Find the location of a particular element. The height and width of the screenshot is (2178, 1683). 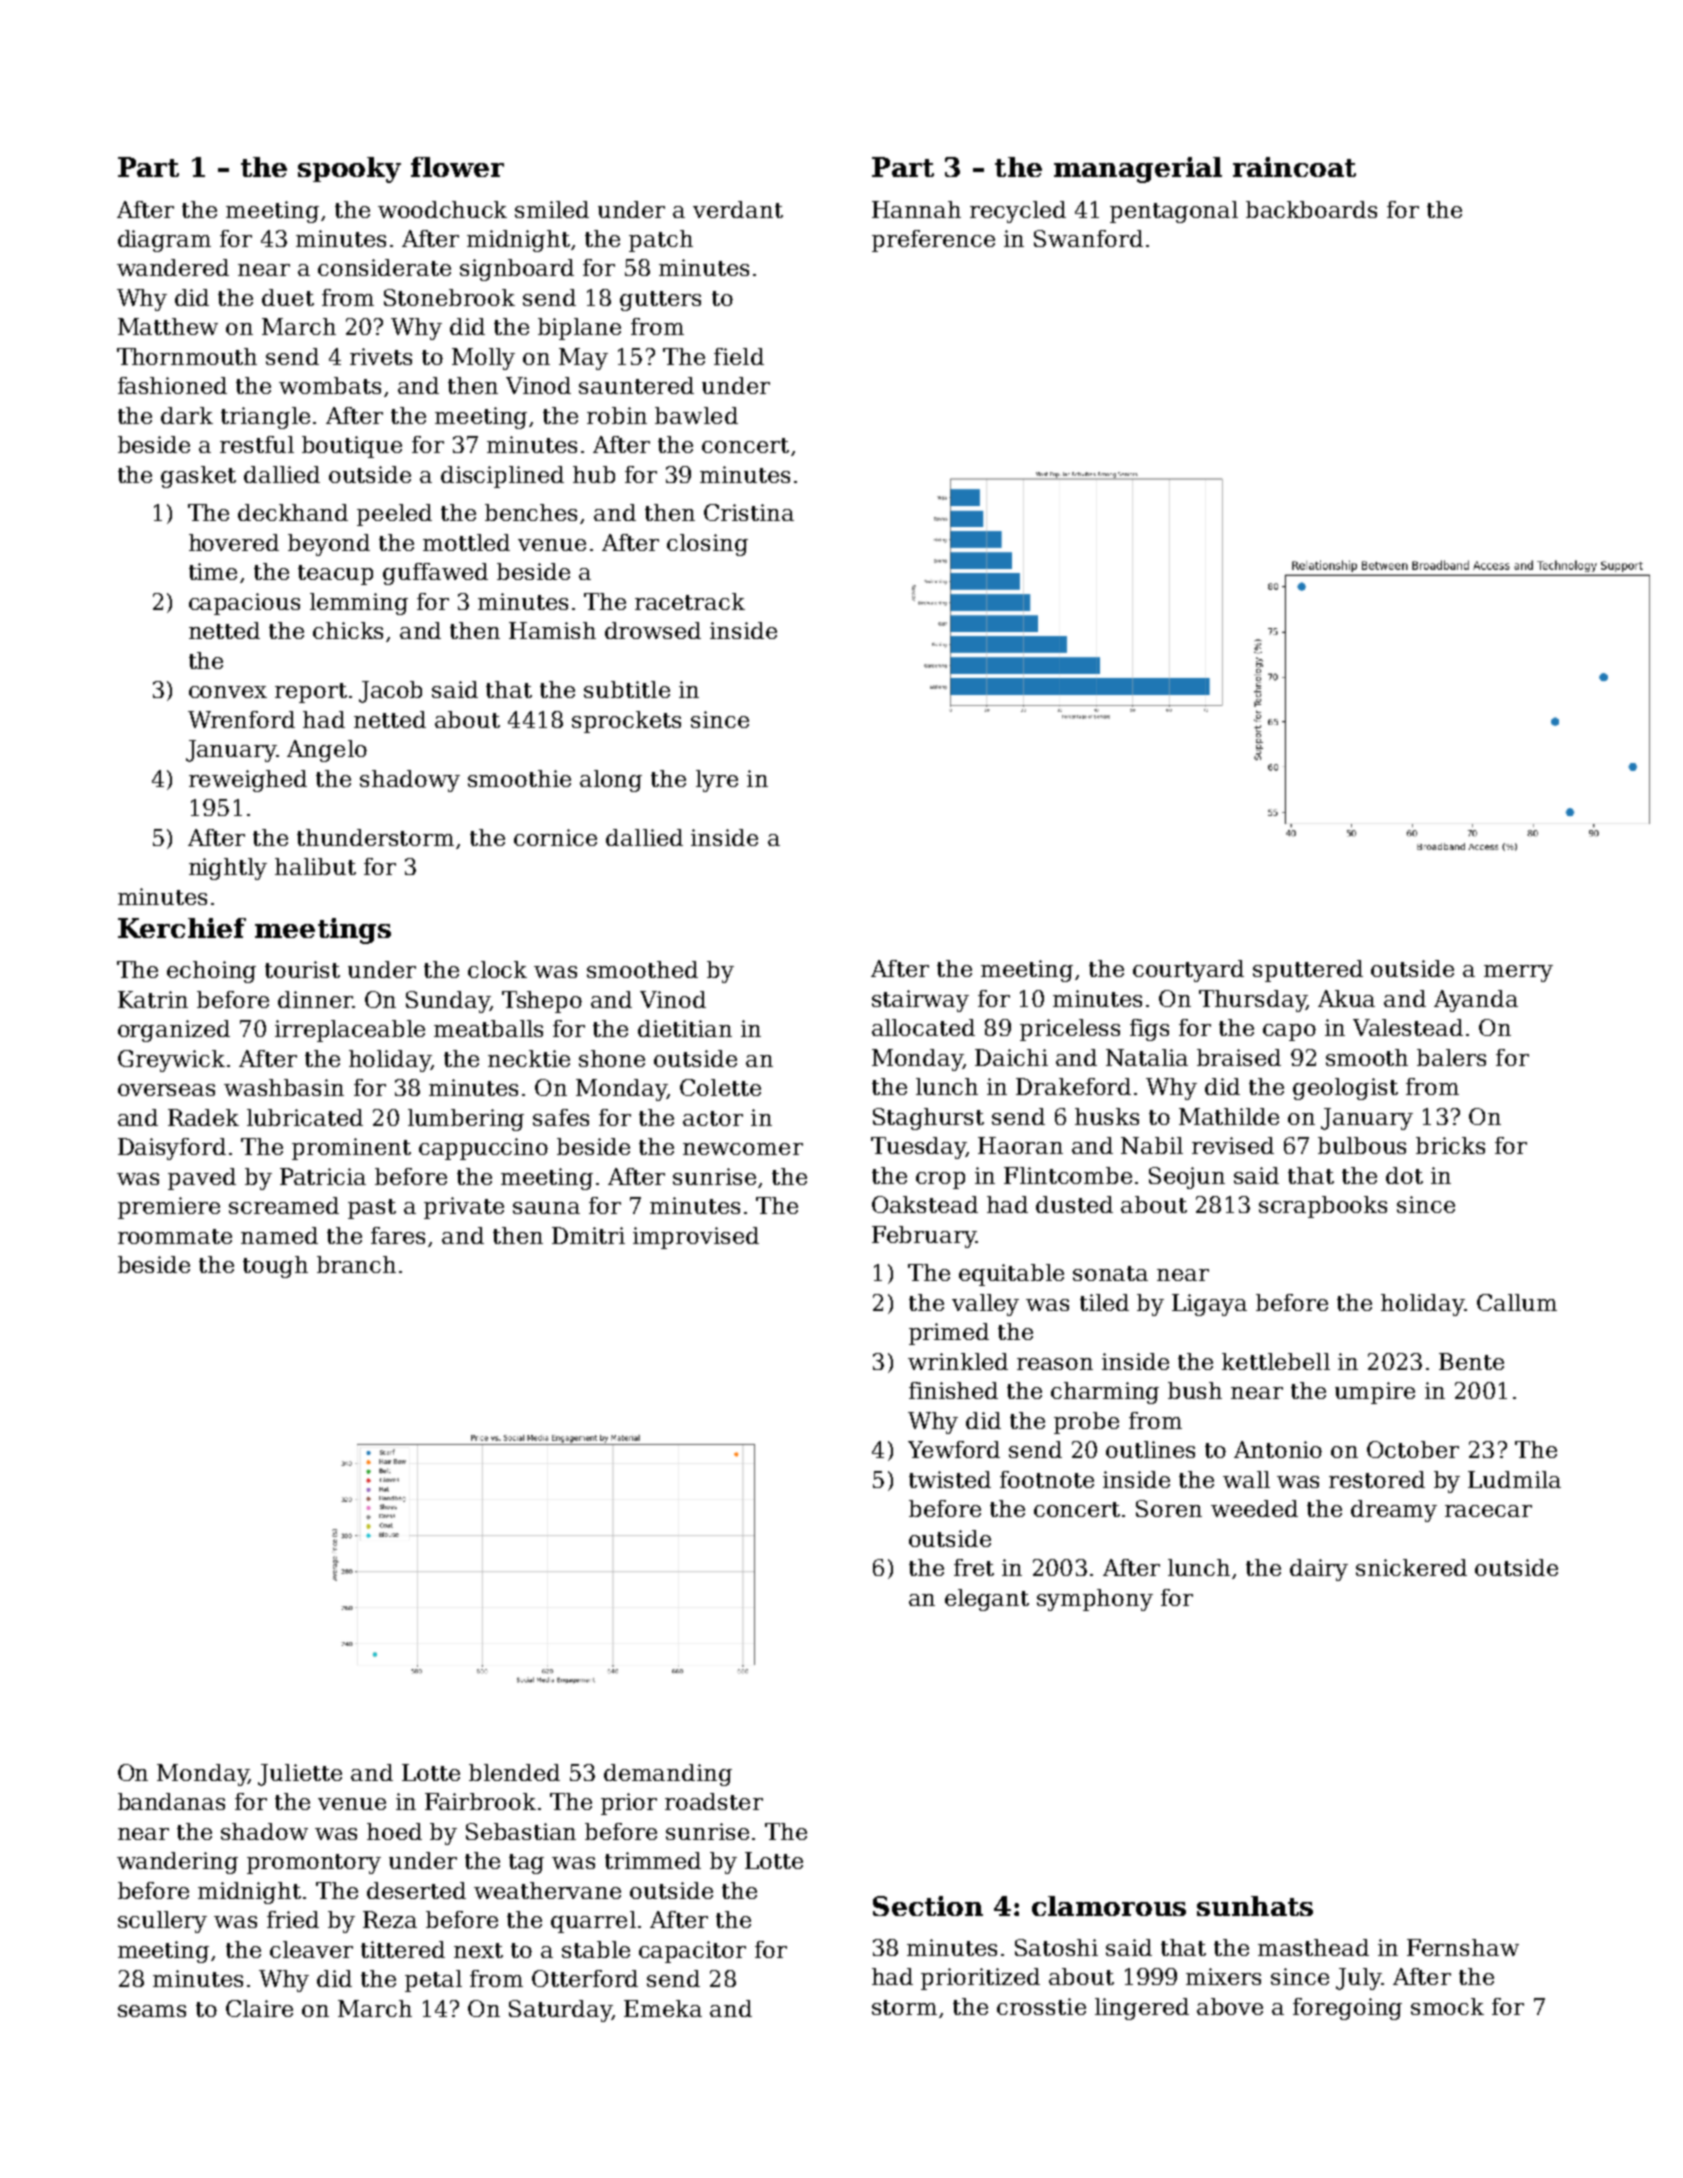

Claire is located at coordinates (259, 2008).
